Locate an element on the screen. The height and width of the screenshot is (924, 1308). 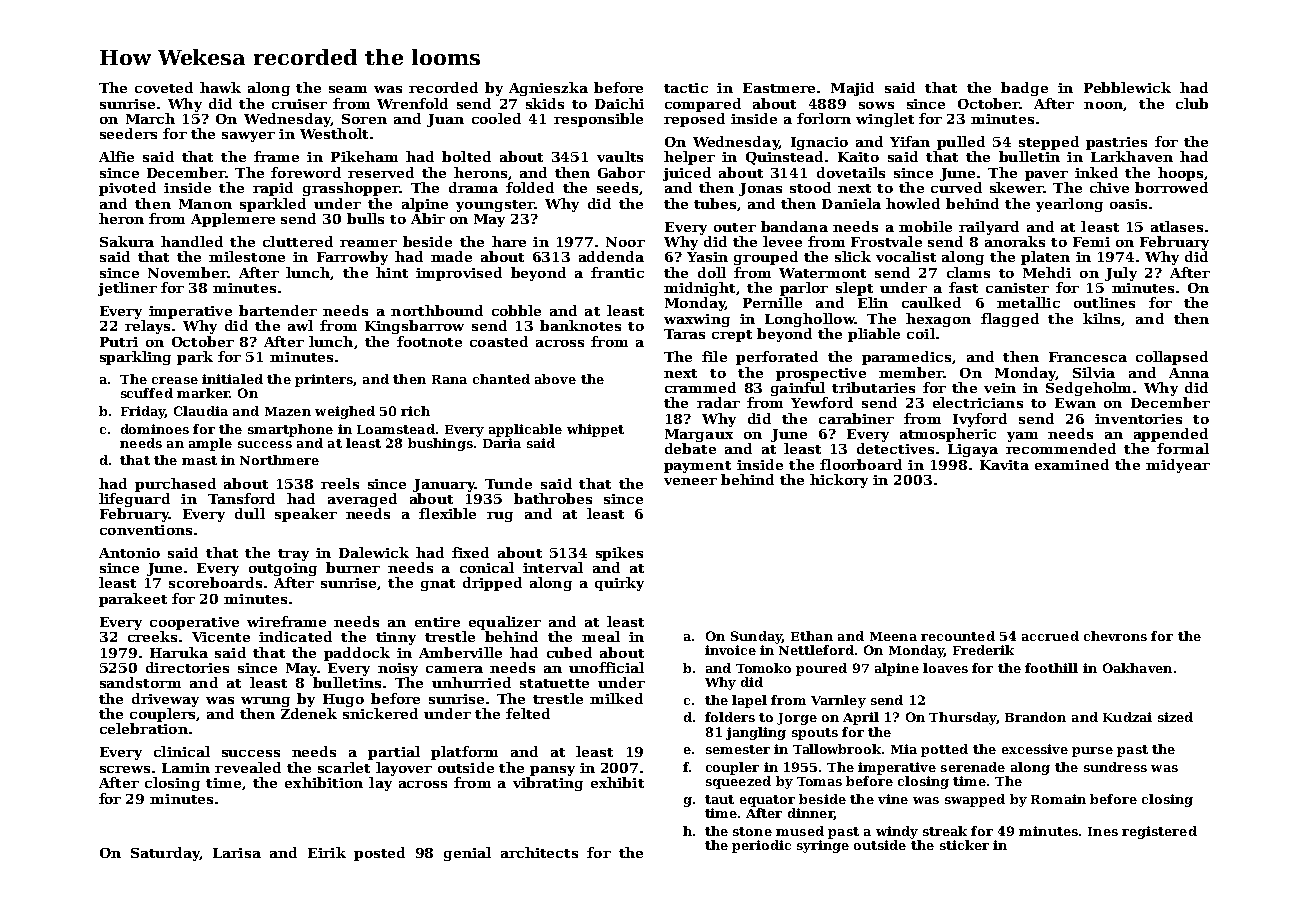
hawk is located at coordinates (220, 87).
